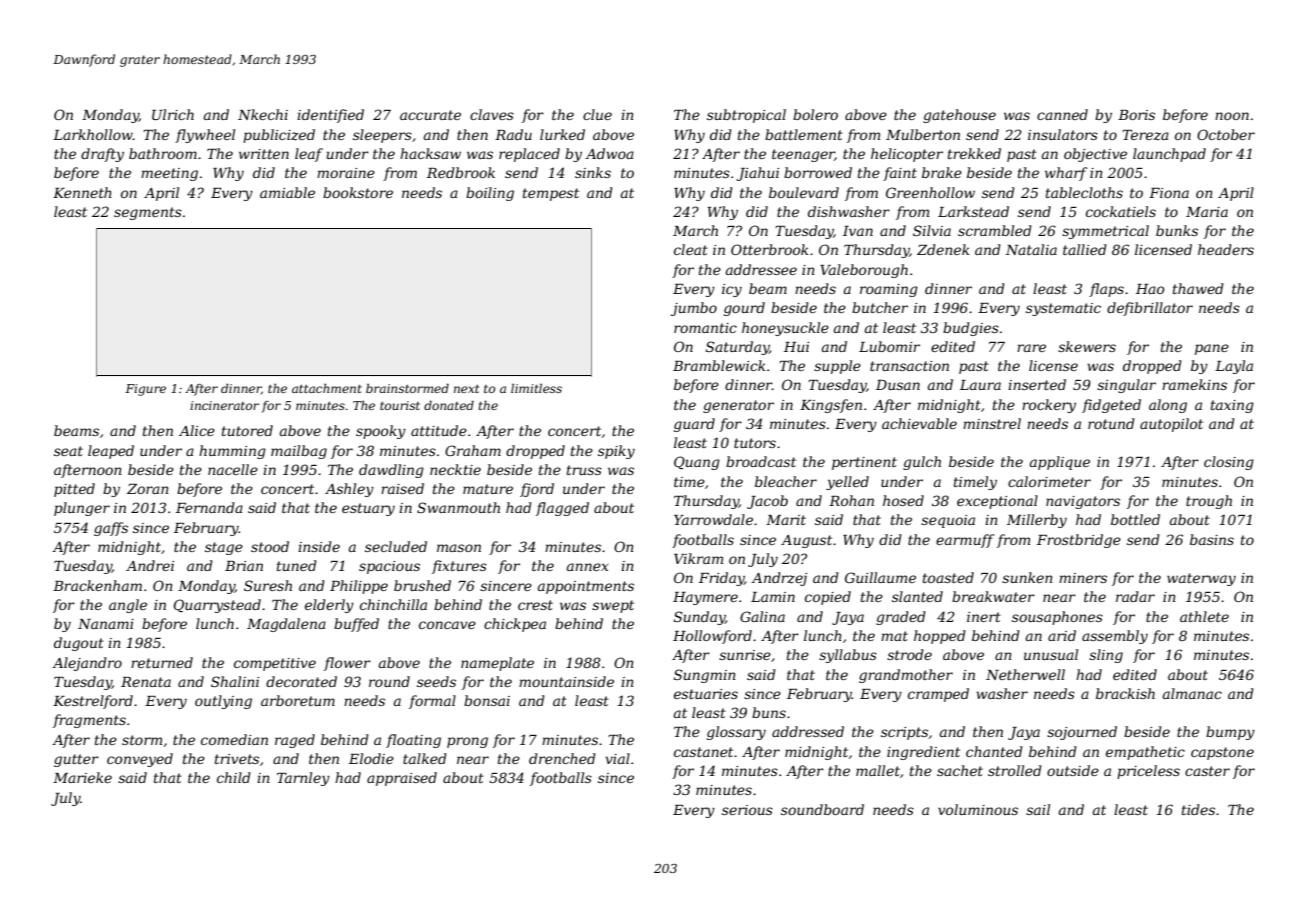  I want to click on Natalia, so click(1031, 249).
